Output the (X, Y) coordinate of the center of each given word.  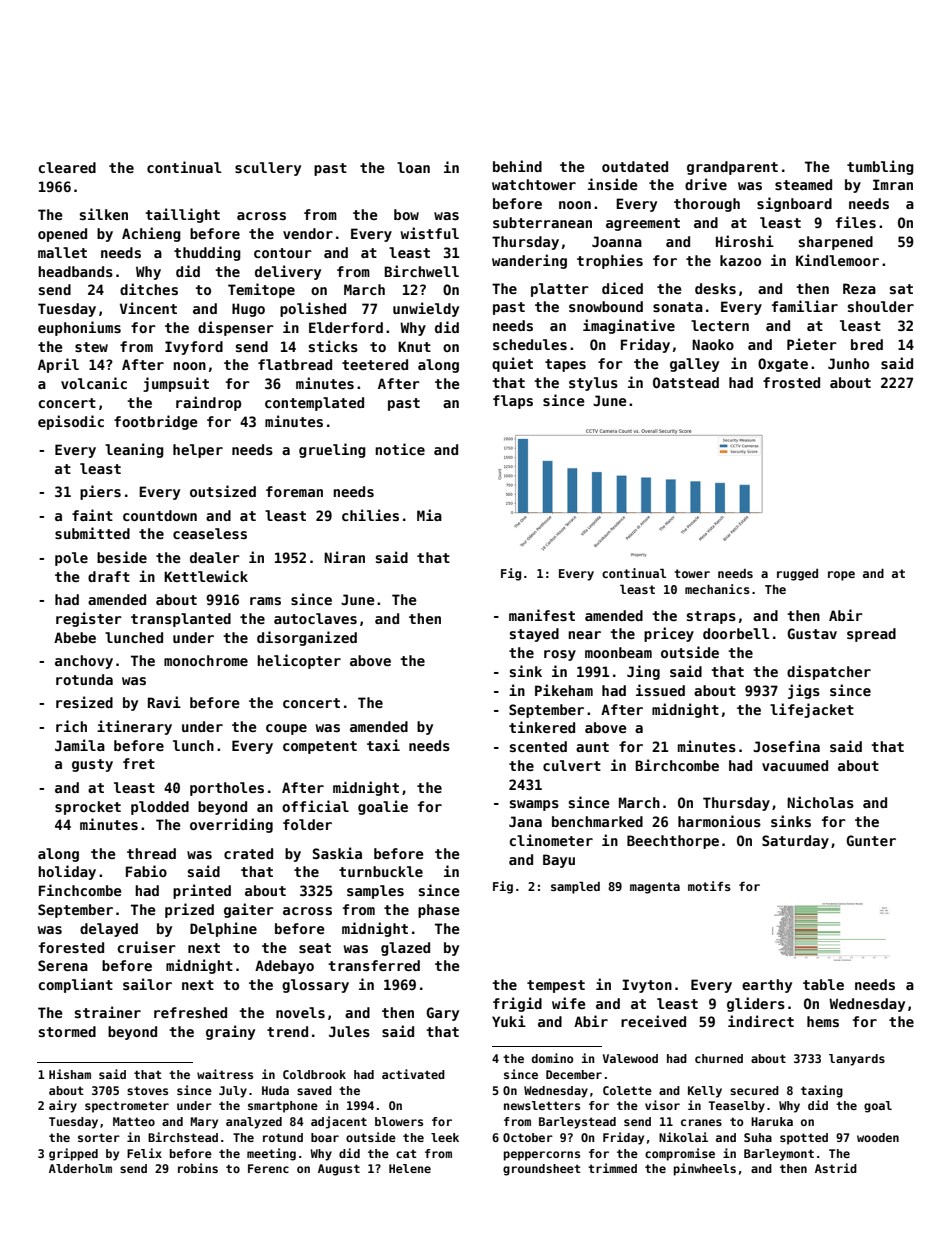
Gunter (871, 840)
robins (198, 1168)
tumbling (880, 167)
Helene (410, 1168)
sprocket (88, 808)
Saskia (337, 853)
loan (413, 167)
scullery (268, 169)
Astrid (836, 1168)
